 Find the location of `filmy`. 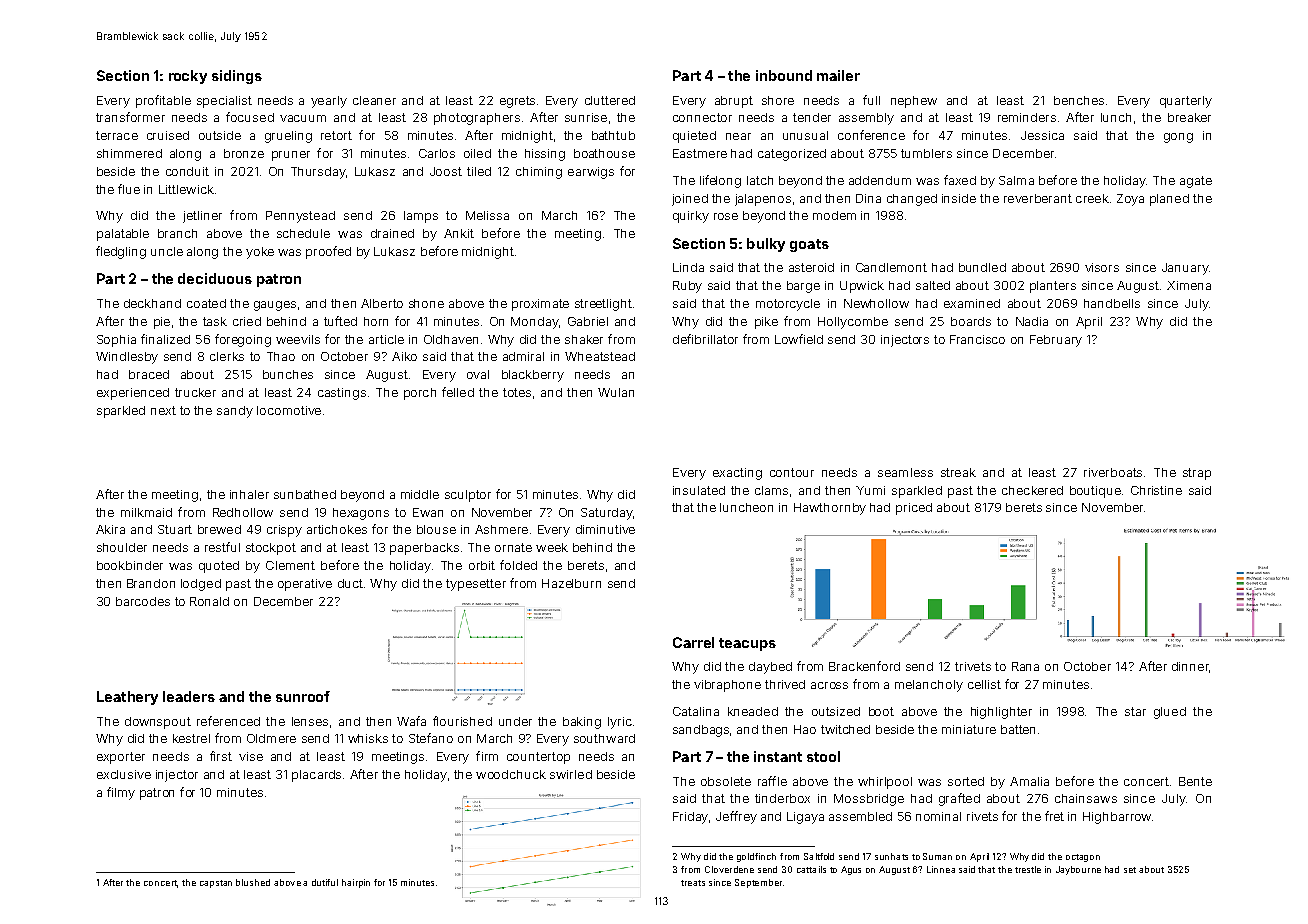

filmy is located at coordinates (121, 793).
